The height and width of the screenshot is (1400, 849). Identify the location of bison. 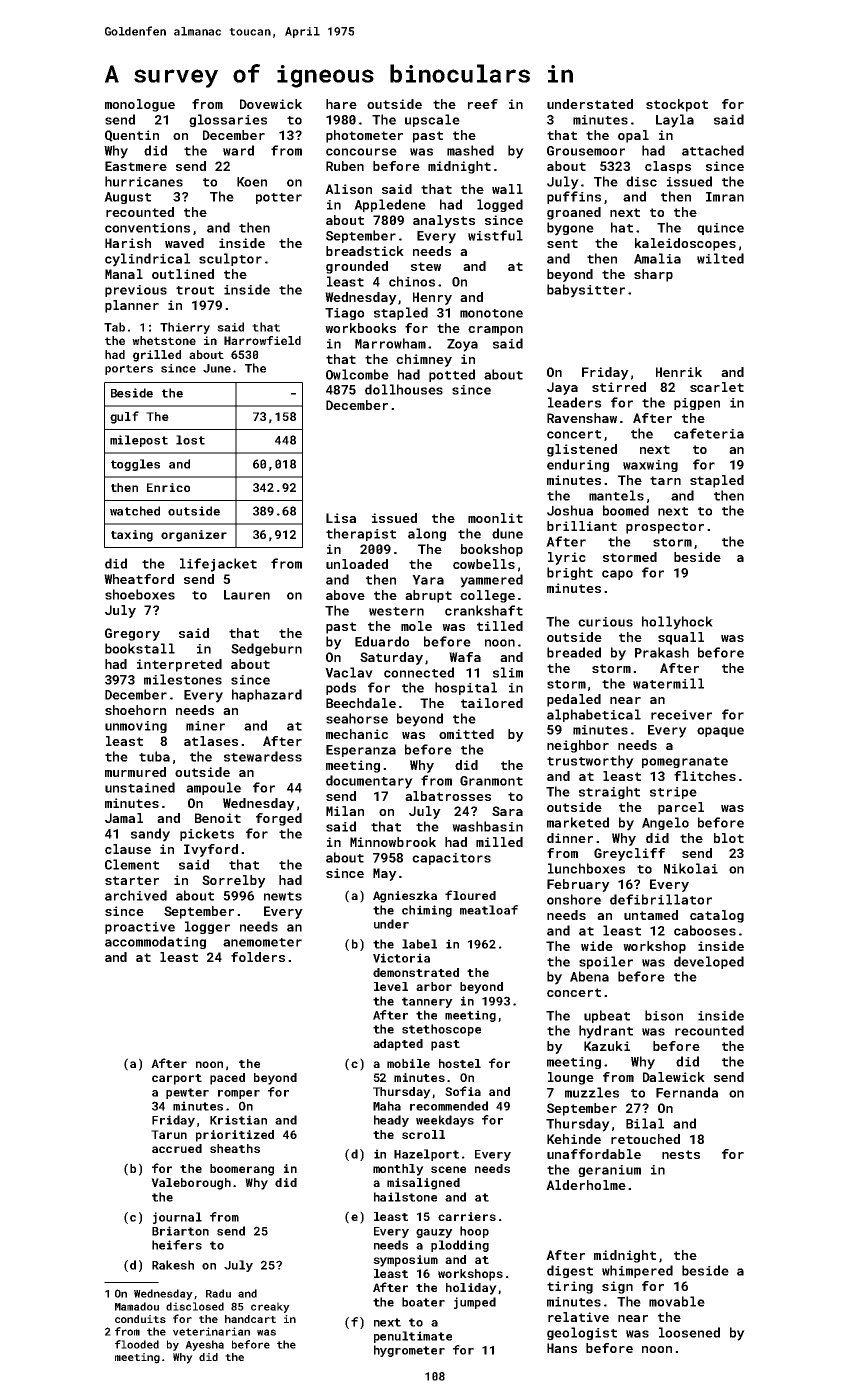
(664, 1015).
